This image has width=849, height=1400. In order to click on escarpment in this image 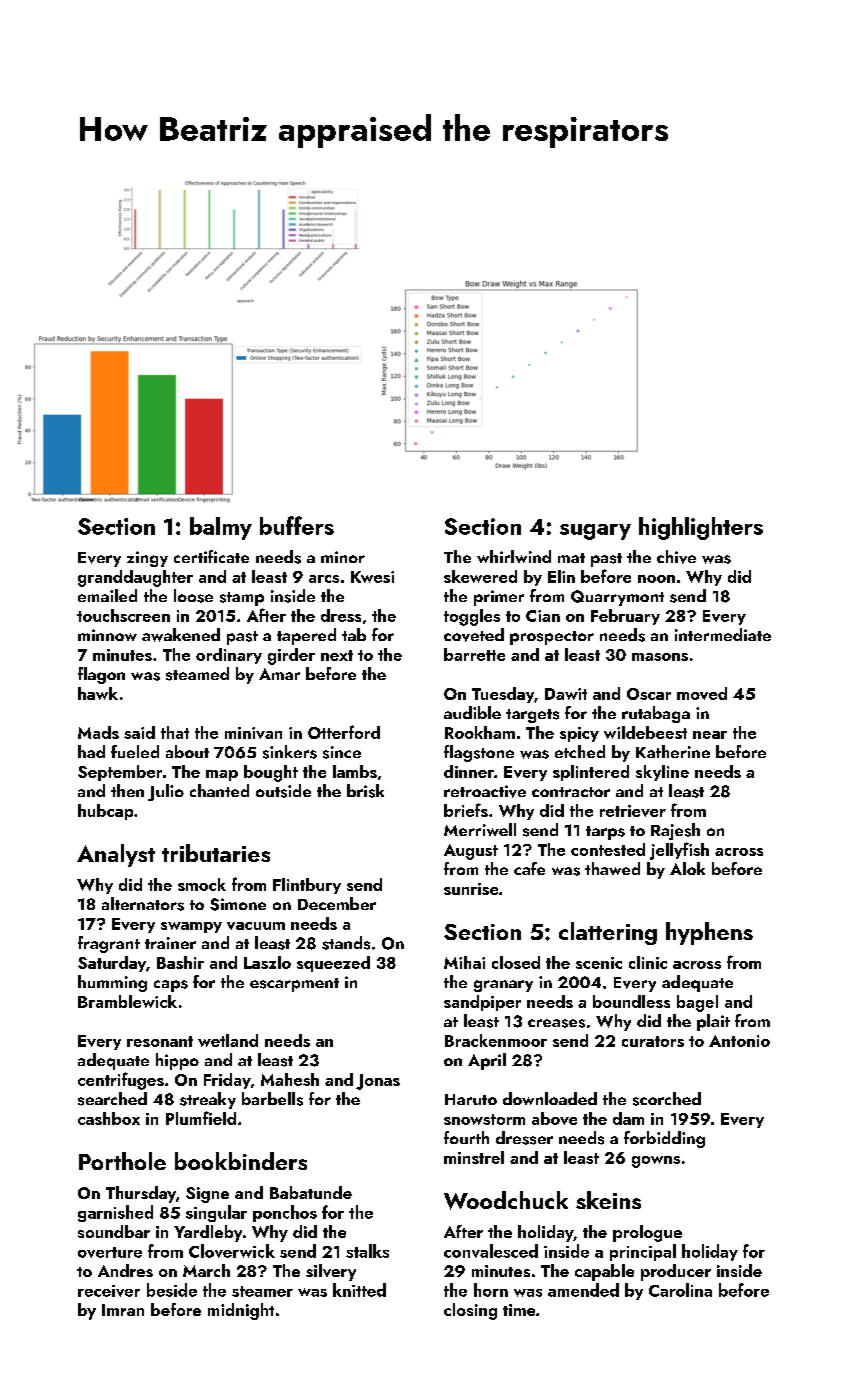, I will do `click(294, 985)`.
